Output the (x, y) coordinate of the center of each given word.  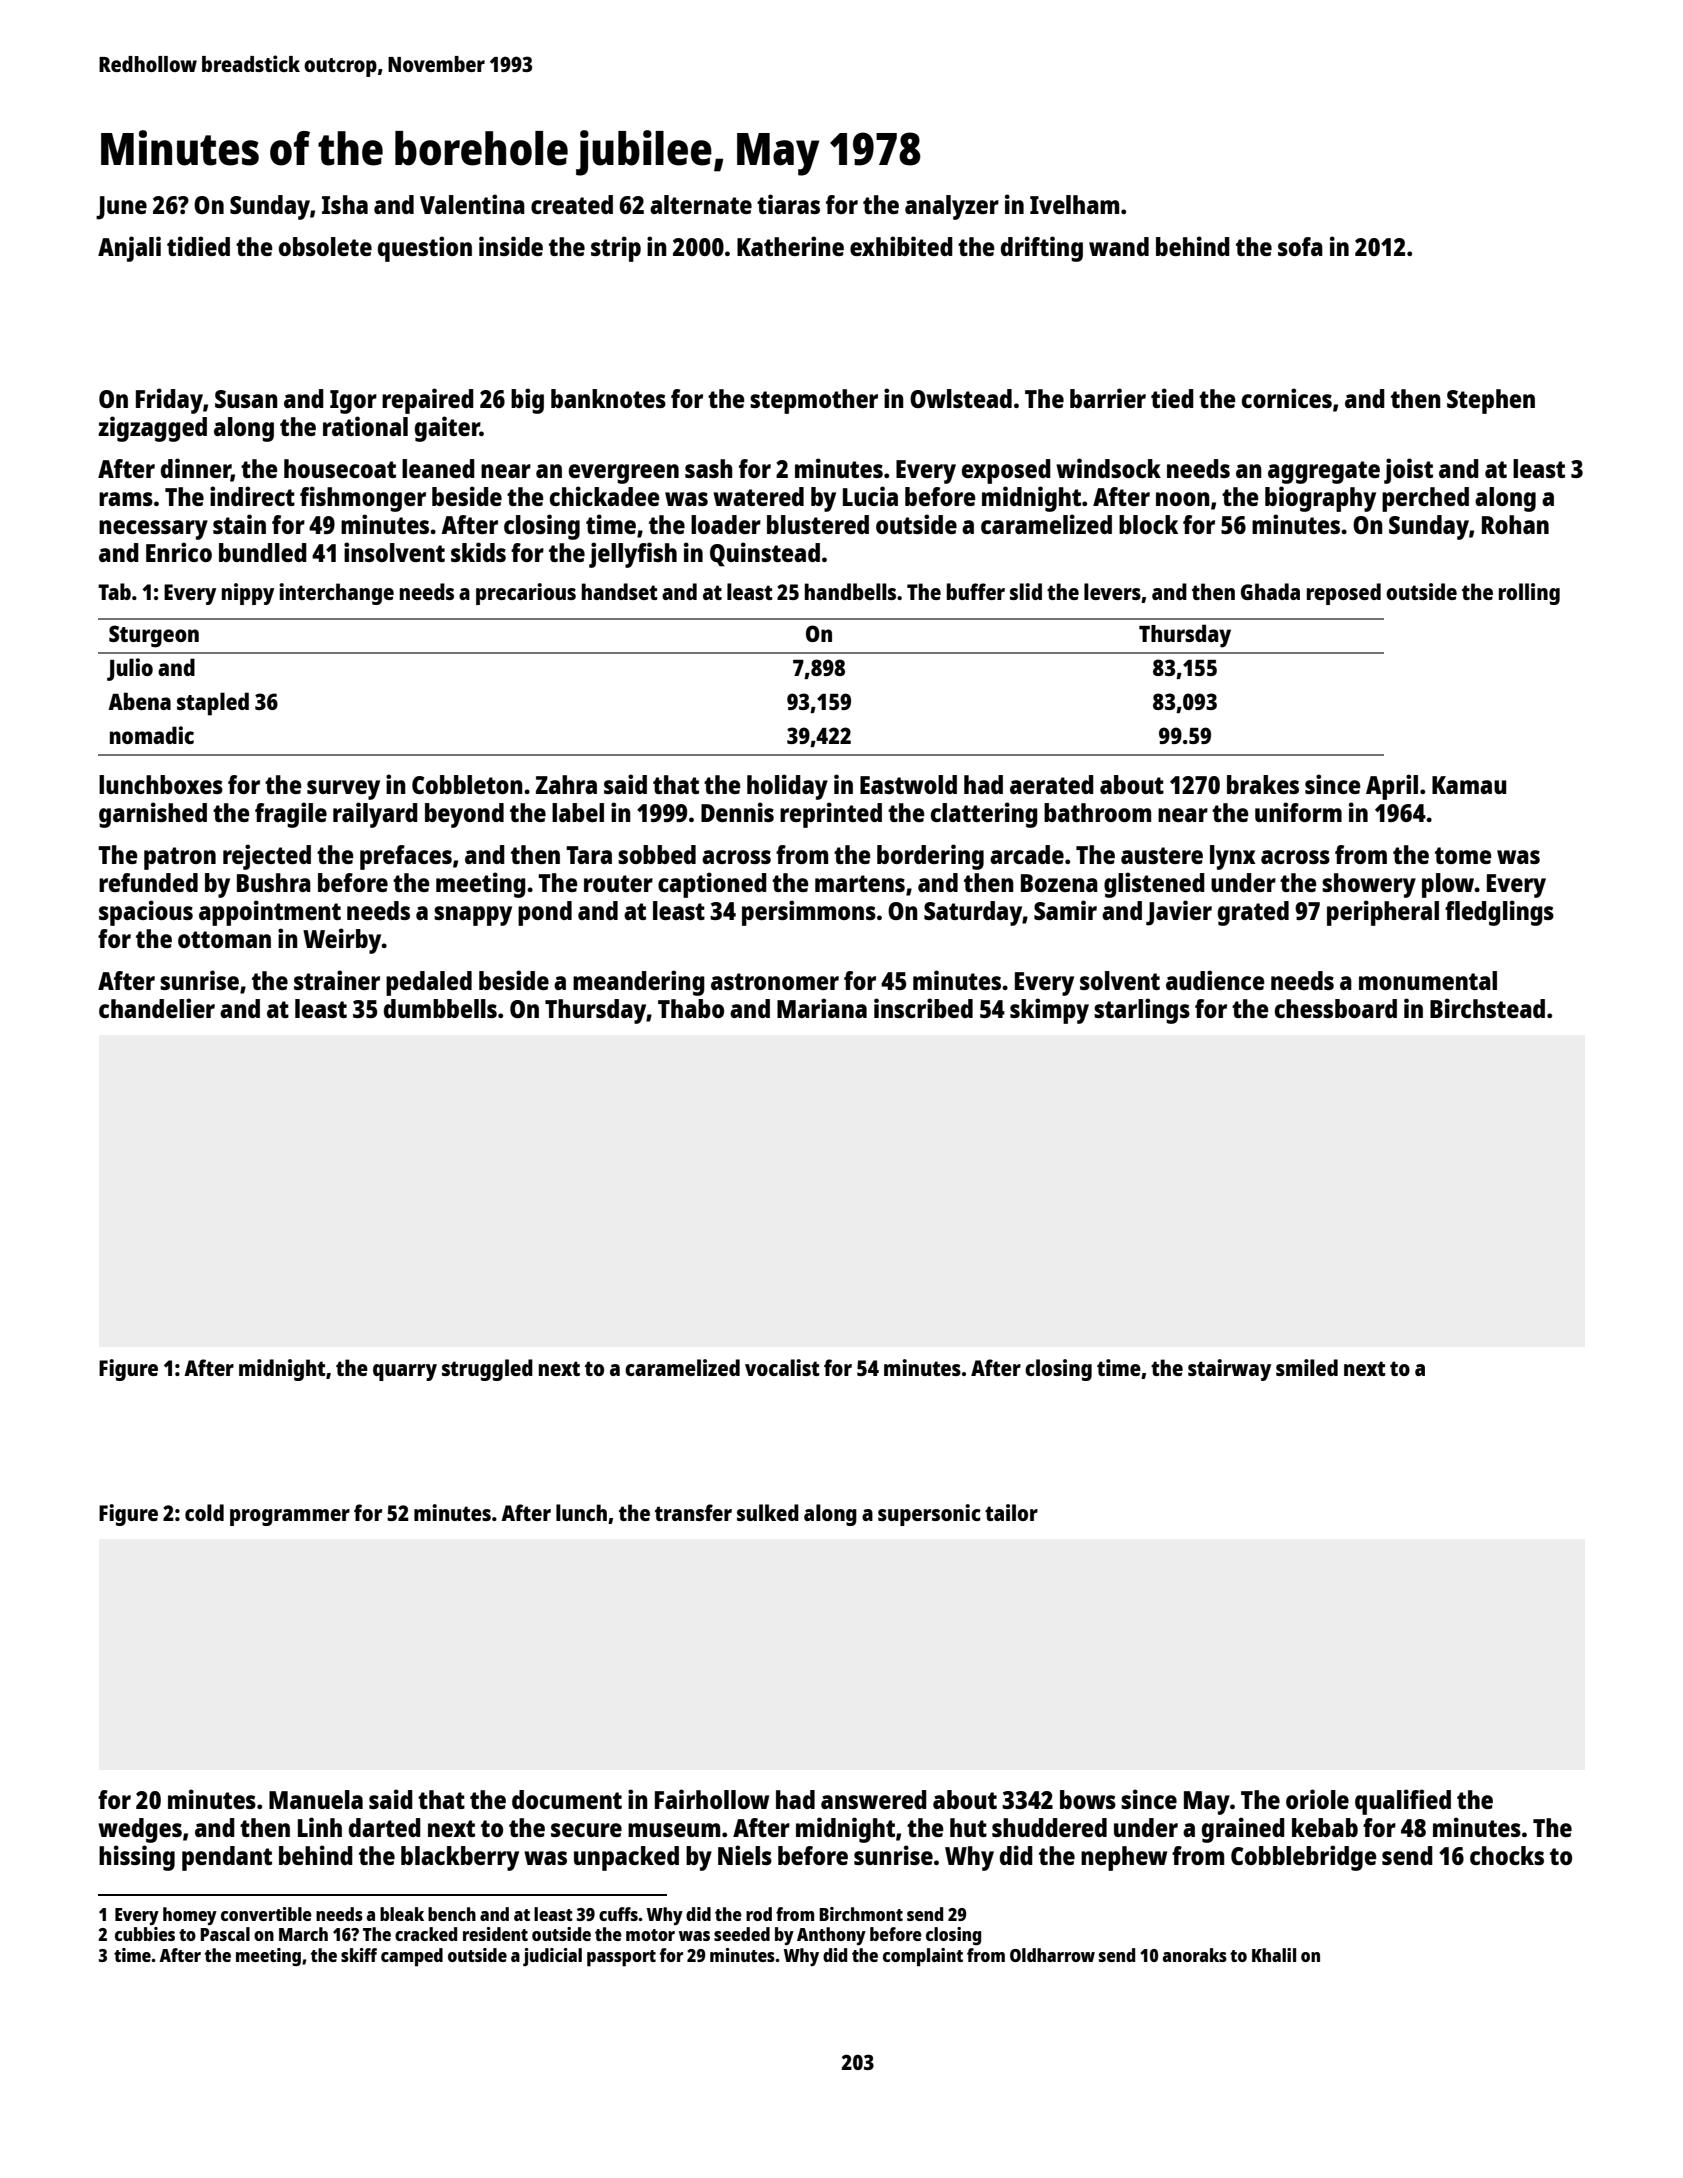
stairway (1229, 1370)
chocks (1507, 1855)
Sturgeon (154, 636)
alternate (701, 204)
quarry (405, 1372)
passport (621, 1958)
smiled (1307, 1367)
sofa (1300, 246)
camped (412, 1957)
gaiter (447, 429)
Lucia (870, 496)
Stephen (1491, 401)
